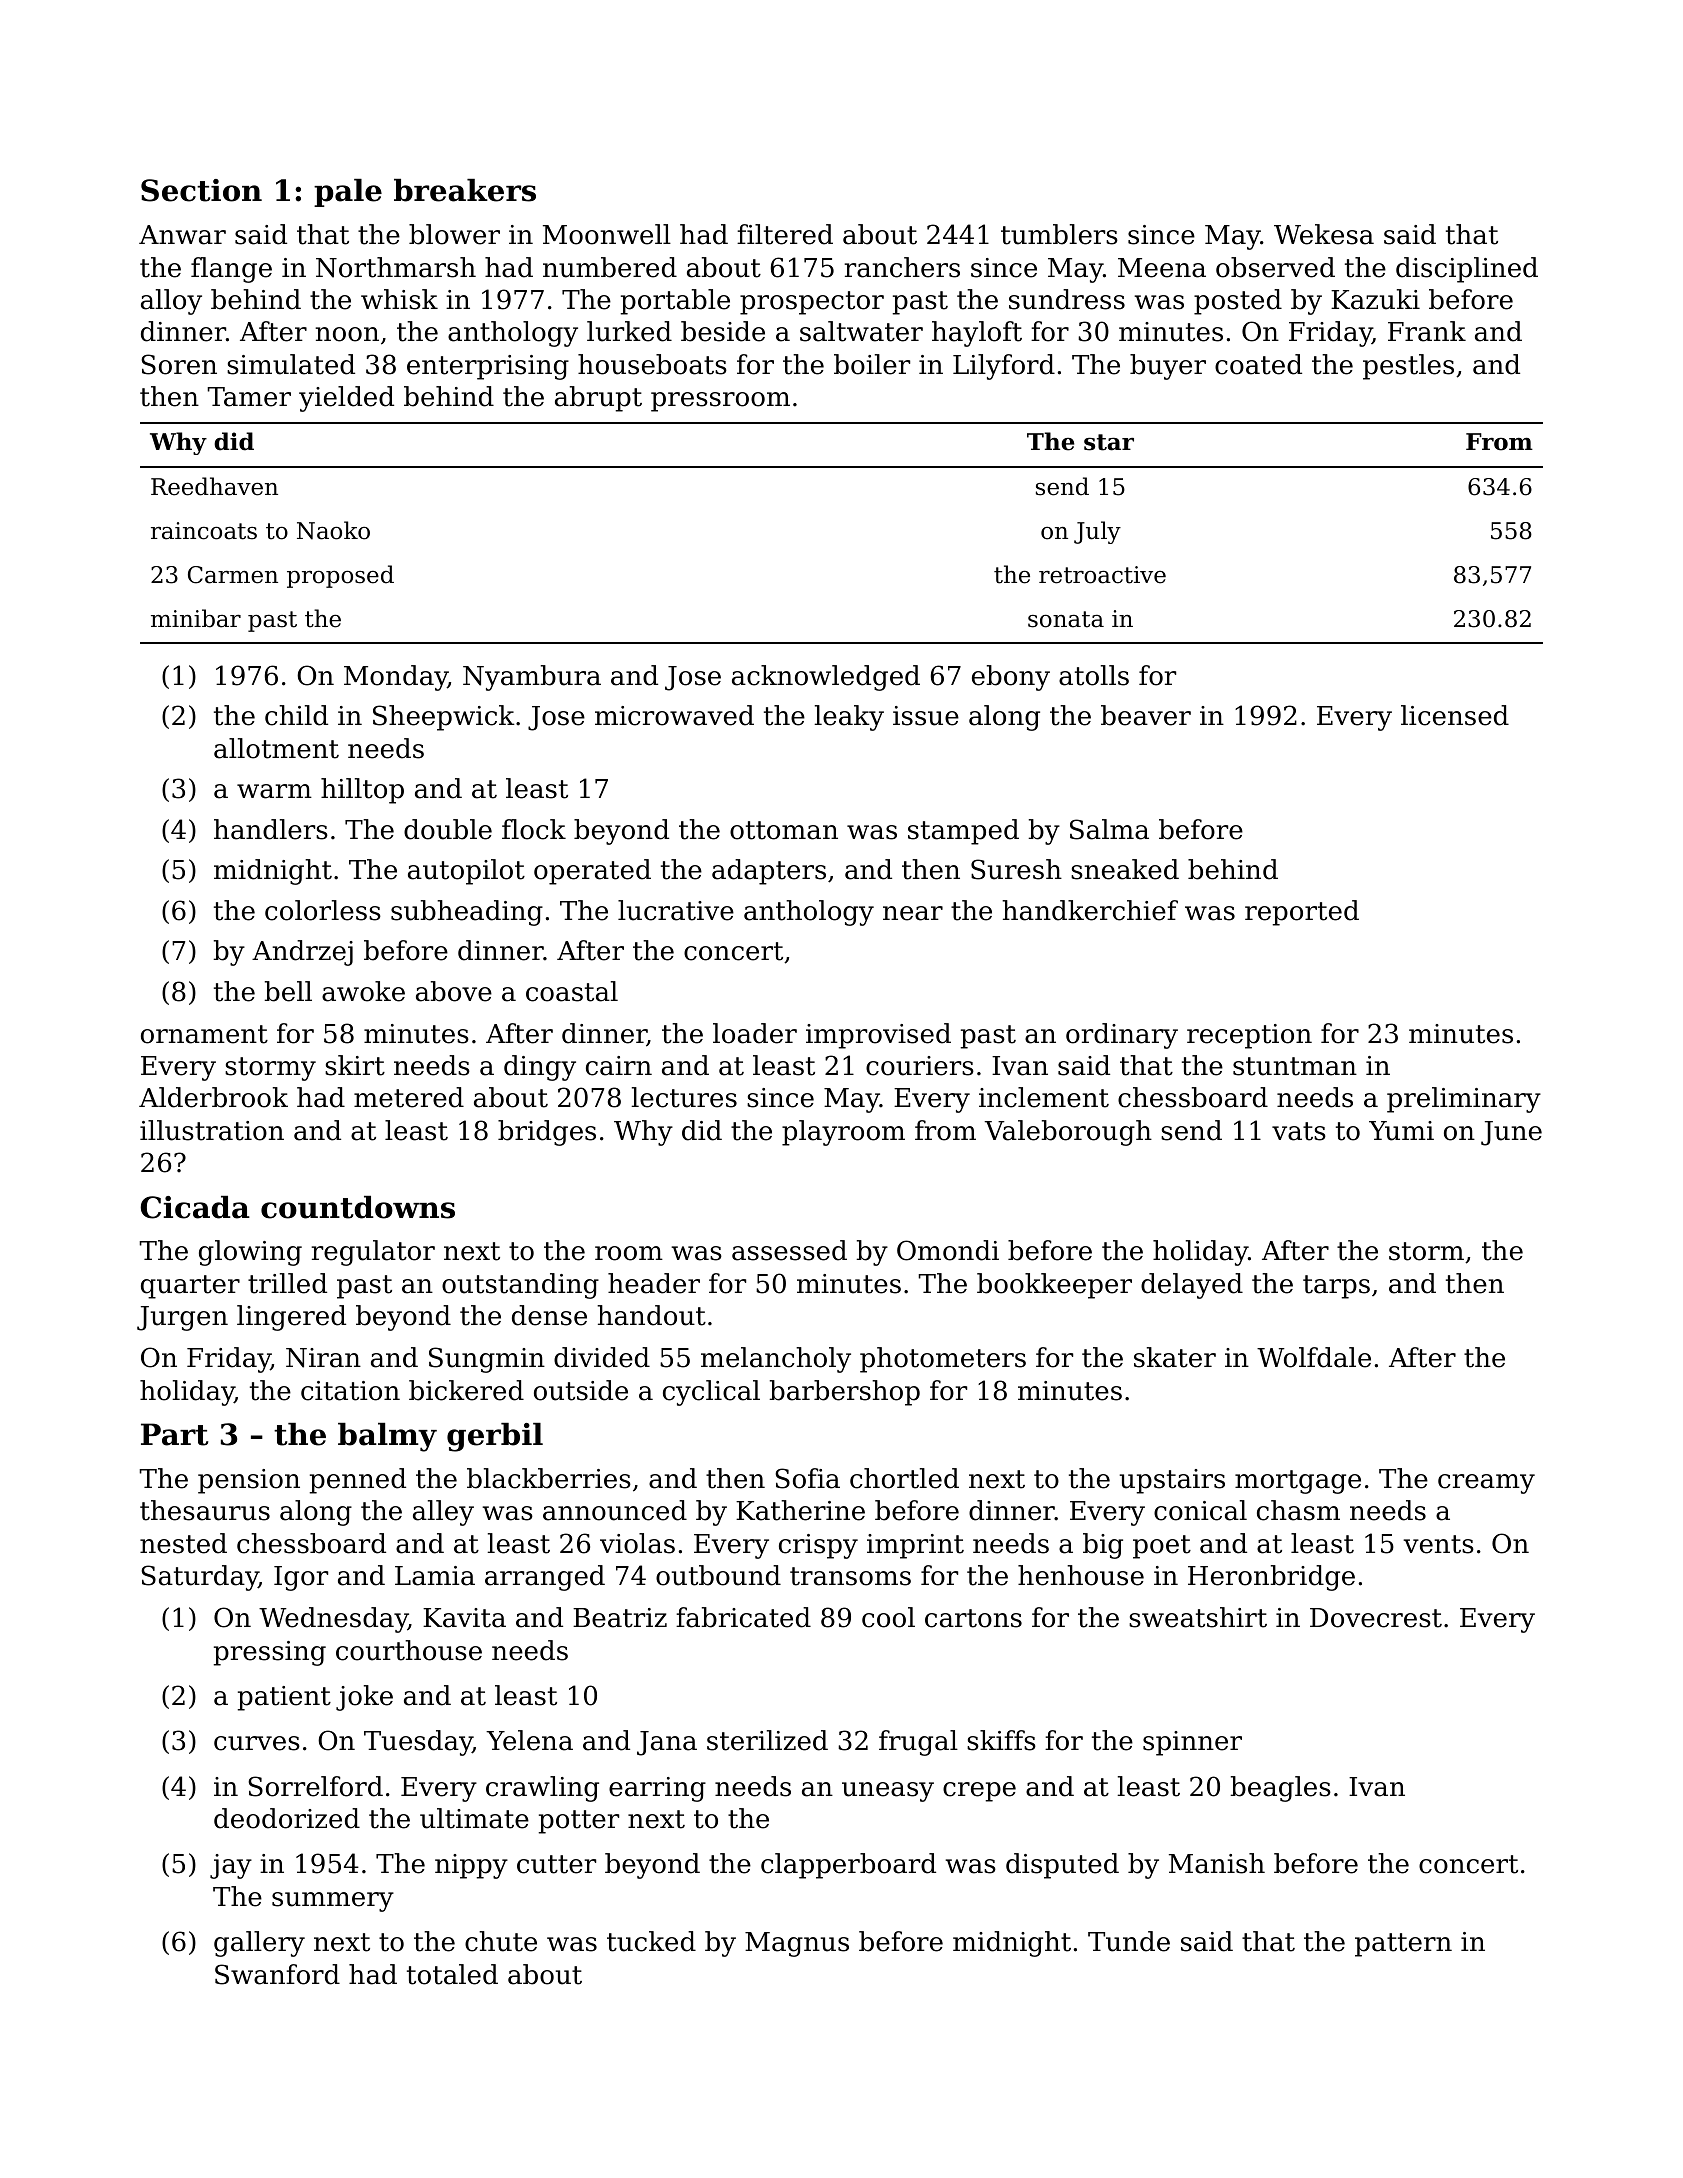 This screenshot has width=1683, height=2178. I want to click on pattern, so click(1403, 1945).
